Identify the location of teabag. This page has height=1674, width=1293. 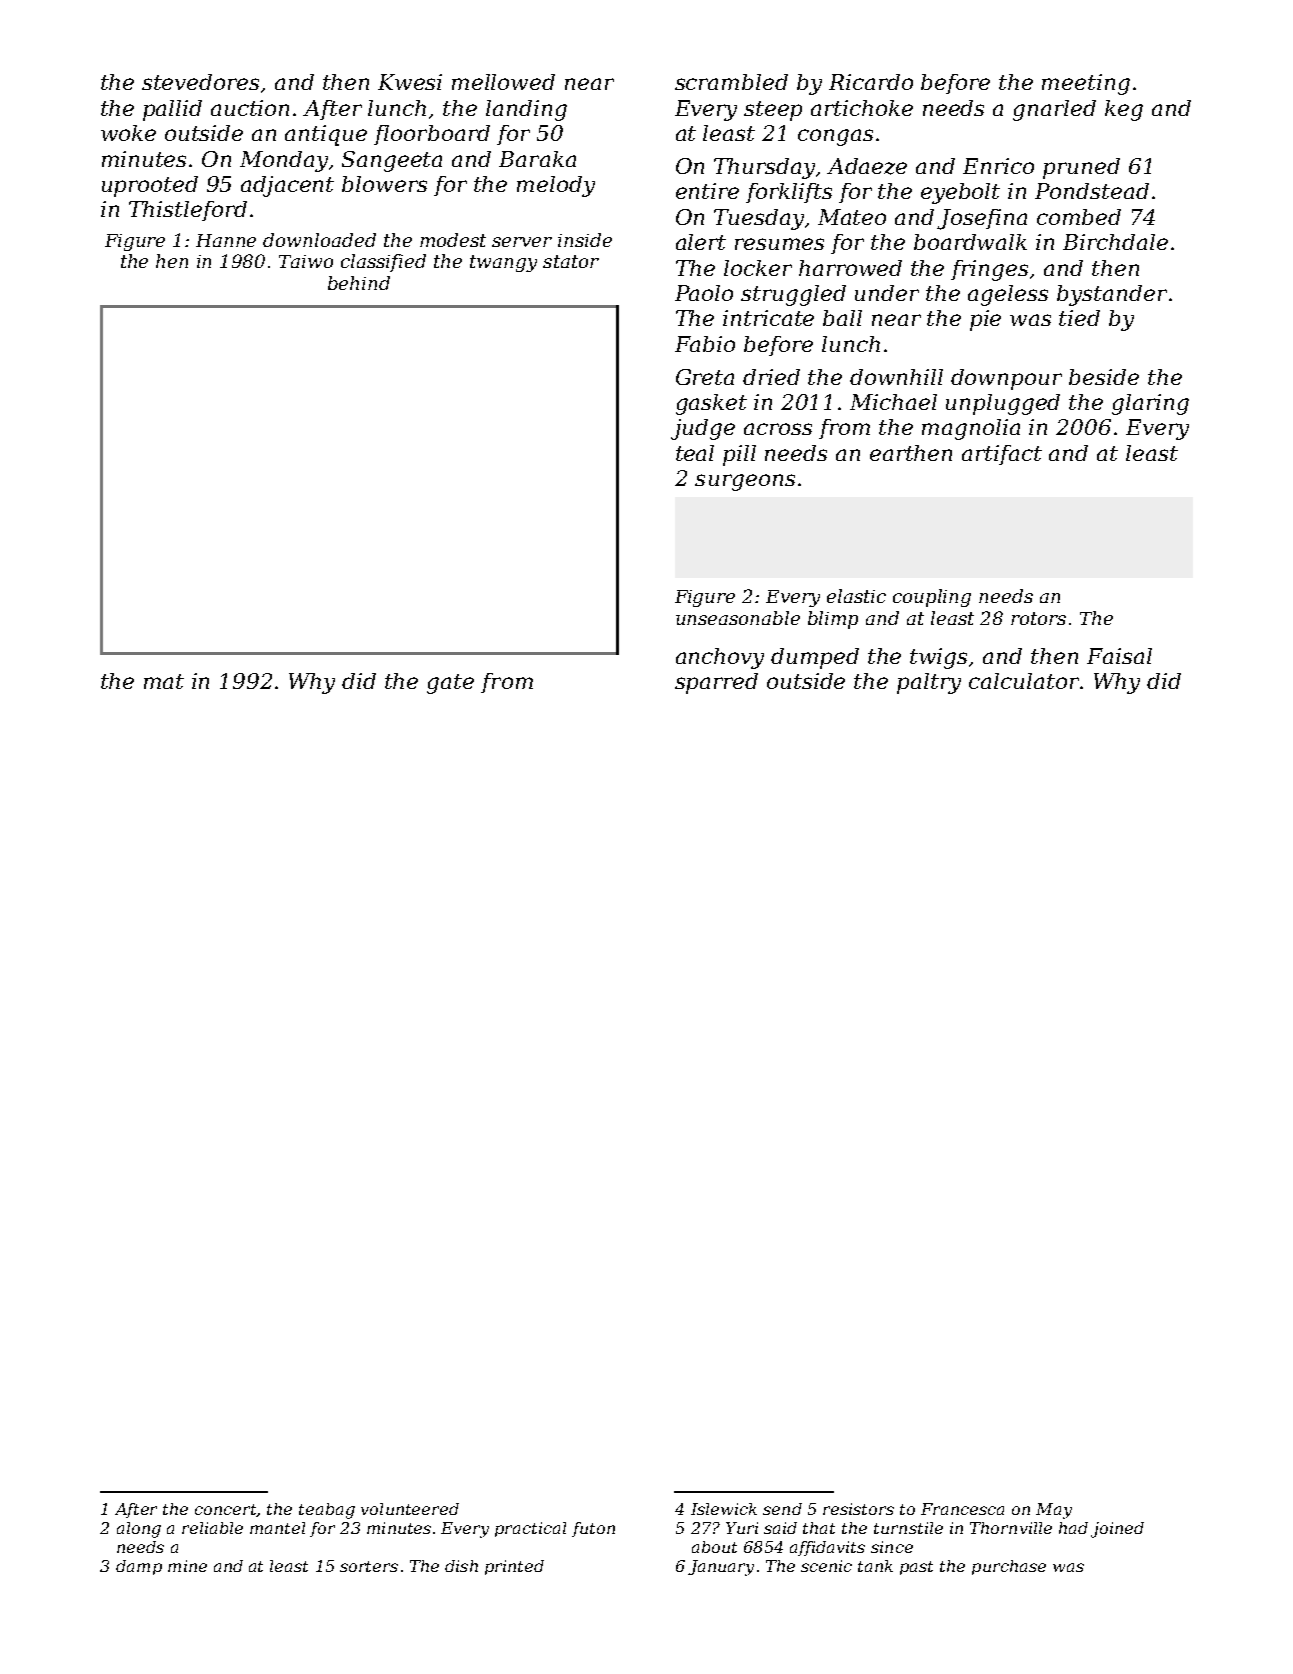
(327, 1511).
